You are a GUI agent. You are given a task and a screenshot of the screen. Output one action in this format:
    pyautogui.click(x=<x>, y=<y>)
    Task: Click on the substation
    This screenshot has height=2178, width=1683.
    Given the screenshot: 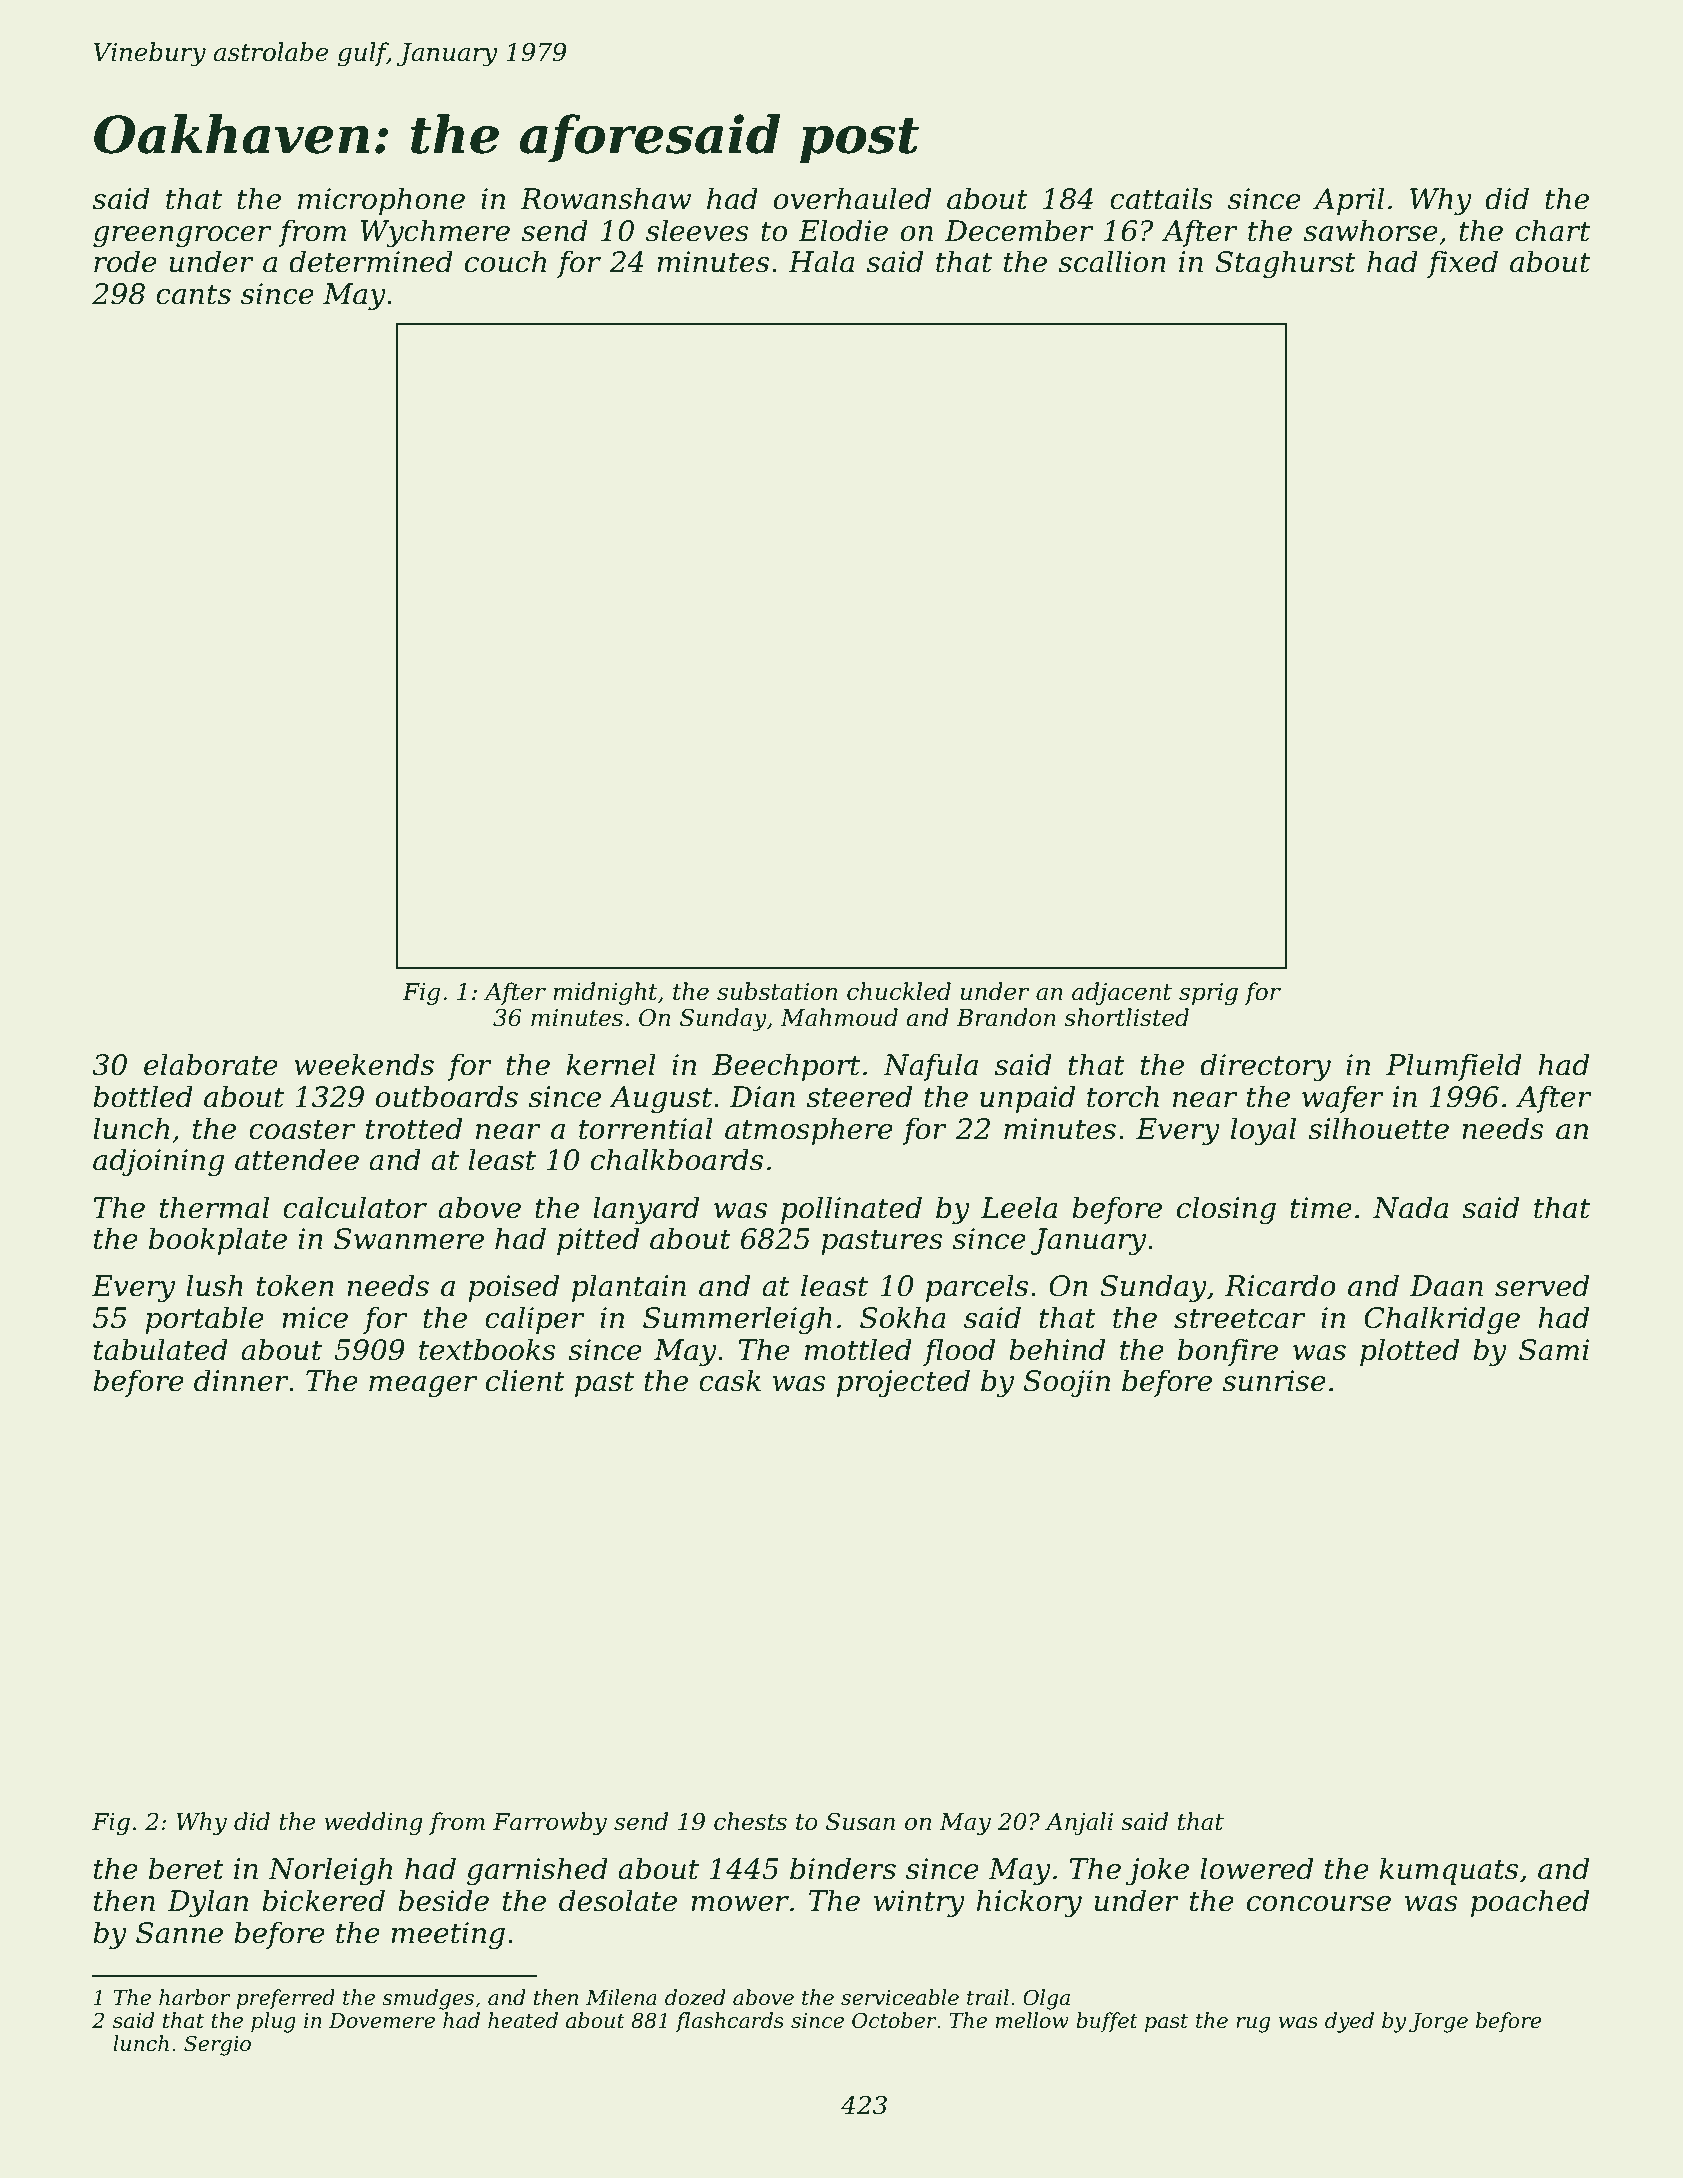 What is the action you would take?
    pyautogui.click(x=777, y=991)
